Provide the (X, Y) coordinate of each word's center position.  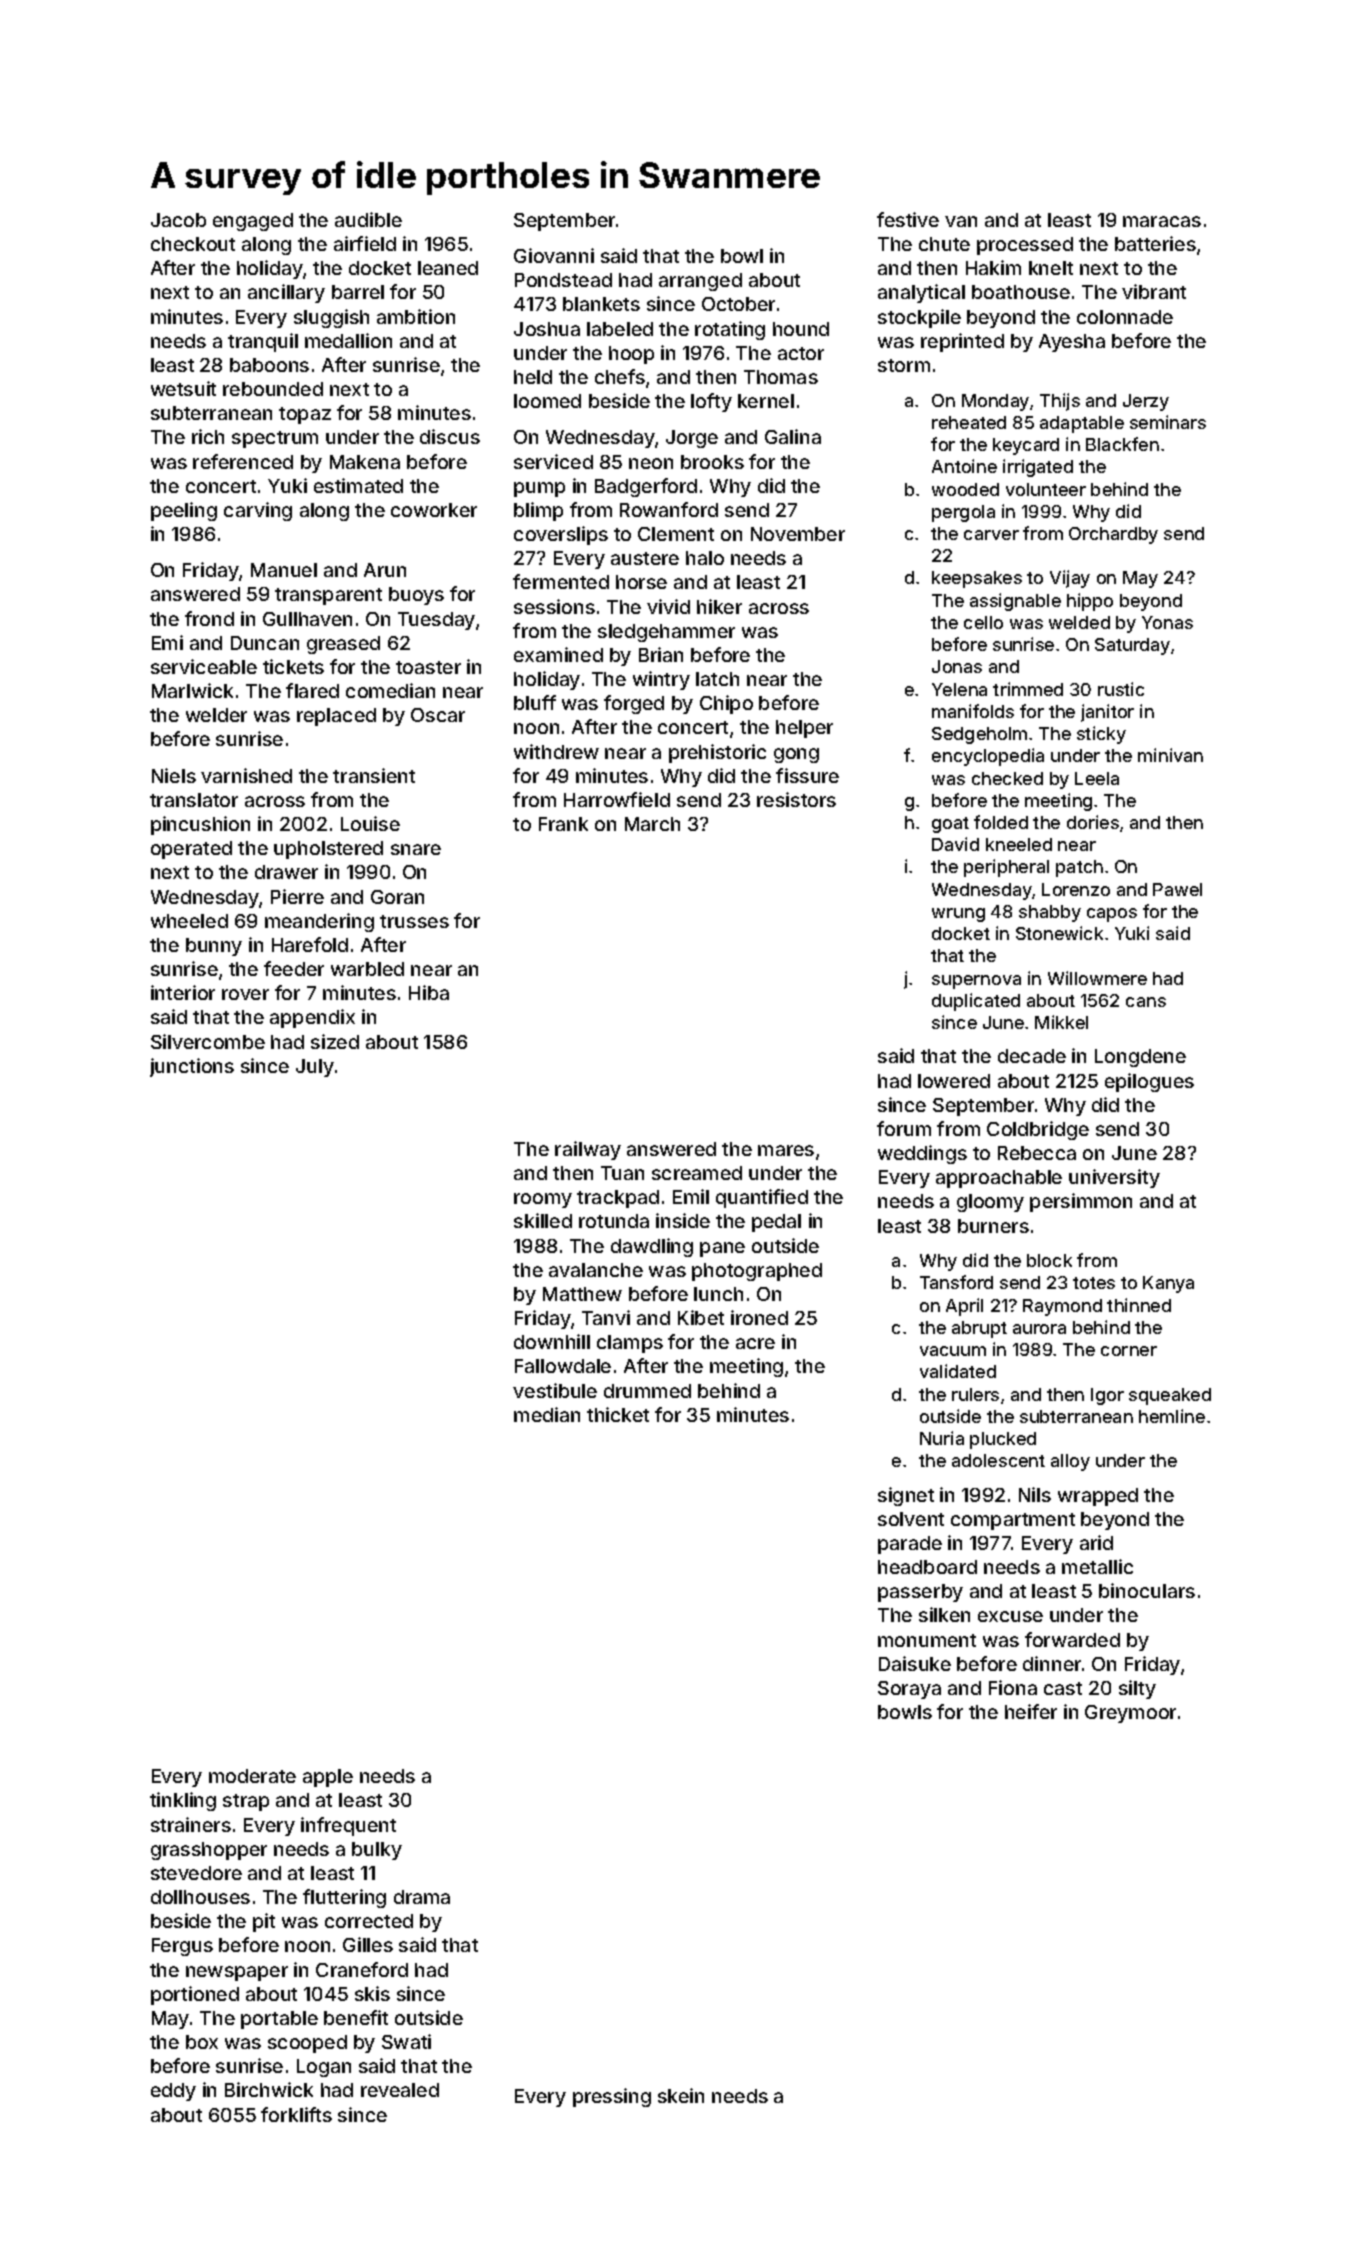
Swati (406, 2041)
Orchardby (1113, 535)
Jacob (178, 220)
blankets (601, 304)
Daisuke (915, 1663)
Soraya (909, 1690)
